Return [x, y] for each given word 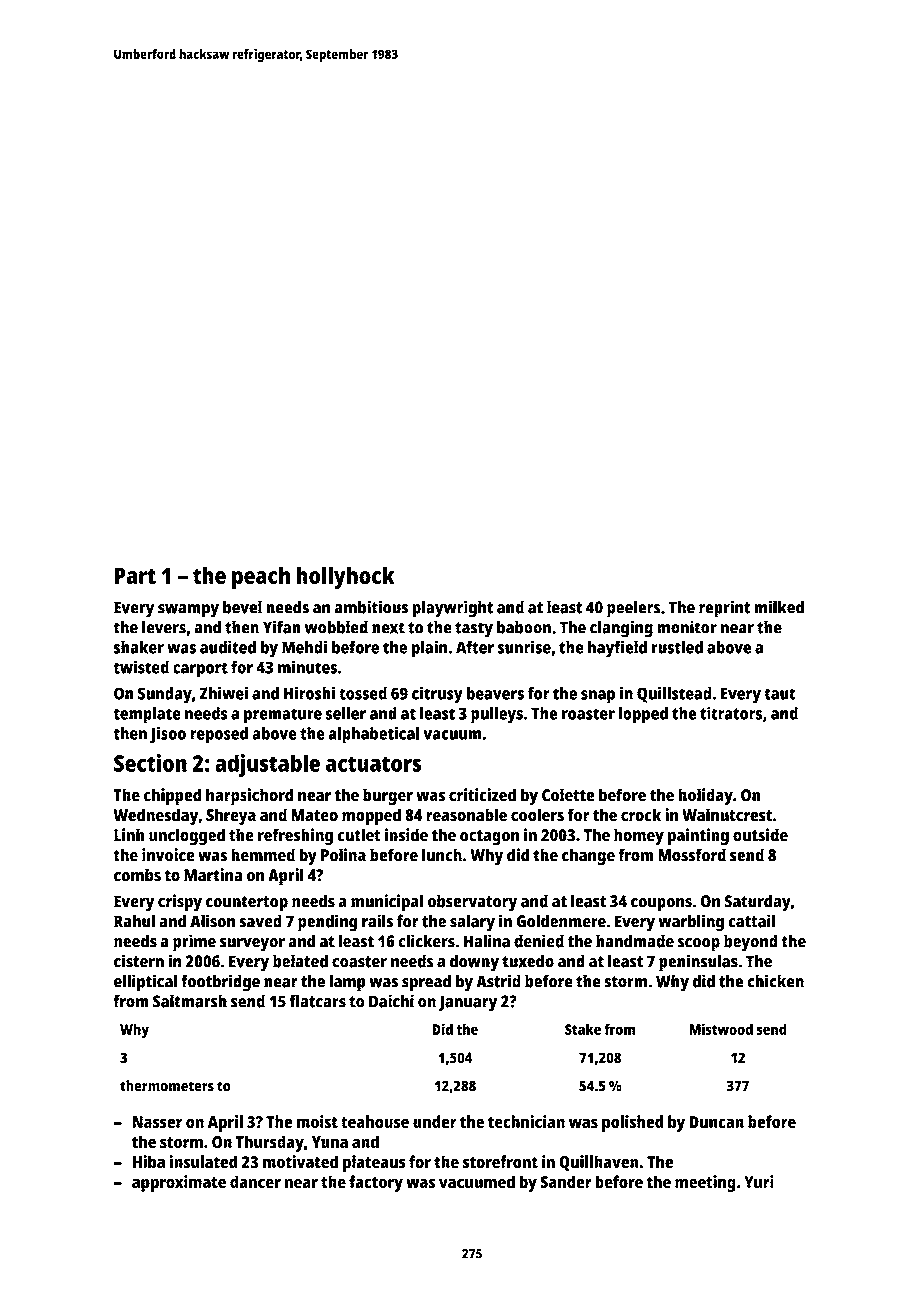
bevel [242, 607]
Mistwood [721, 1029]
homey [639, 837]
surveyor [252, 945]
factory [376, 1183]
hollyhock [345, 578]
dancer [255, 1182]
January [467, 1003]
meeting [705, 1183]
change [588, 857]
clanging [621, 629]
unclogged [187, 837]
